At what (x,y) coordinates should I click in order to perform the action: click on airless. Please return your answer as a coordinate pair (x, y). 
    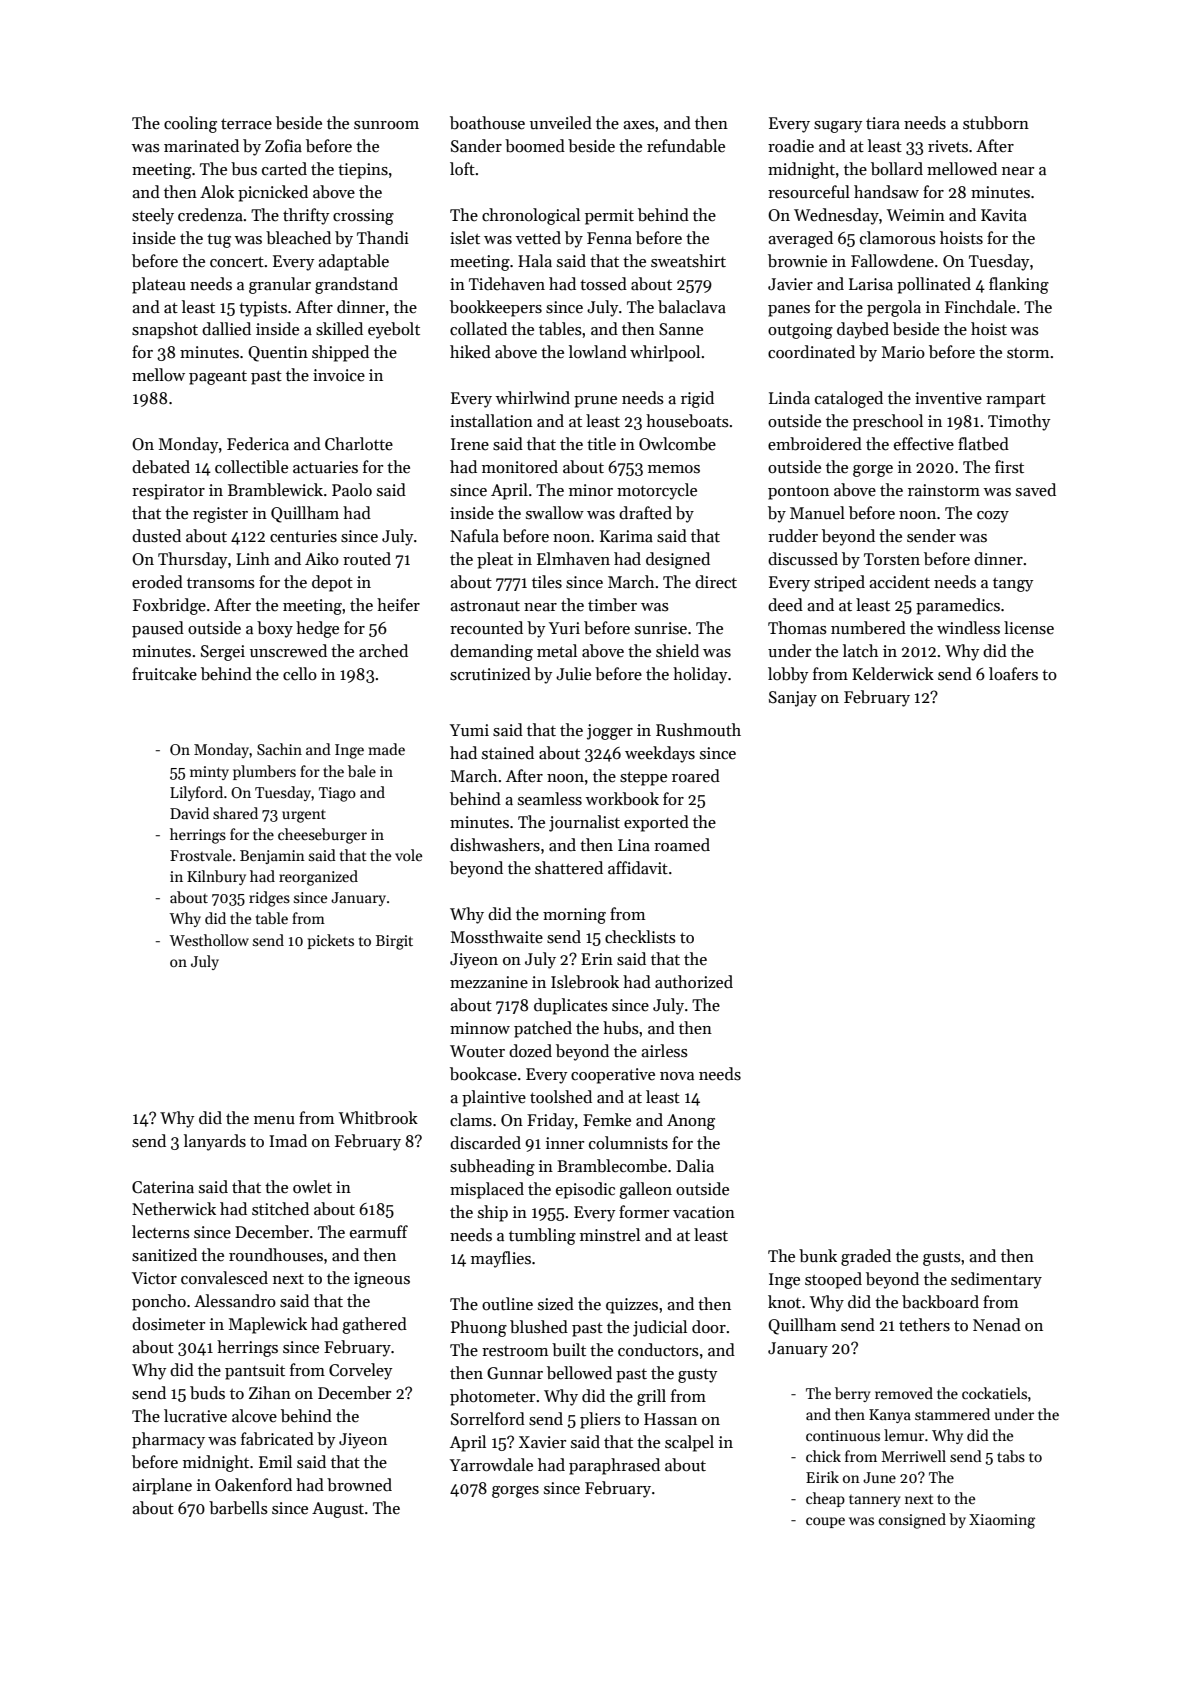
    Looking at the image, I should click on (664, 1051).
